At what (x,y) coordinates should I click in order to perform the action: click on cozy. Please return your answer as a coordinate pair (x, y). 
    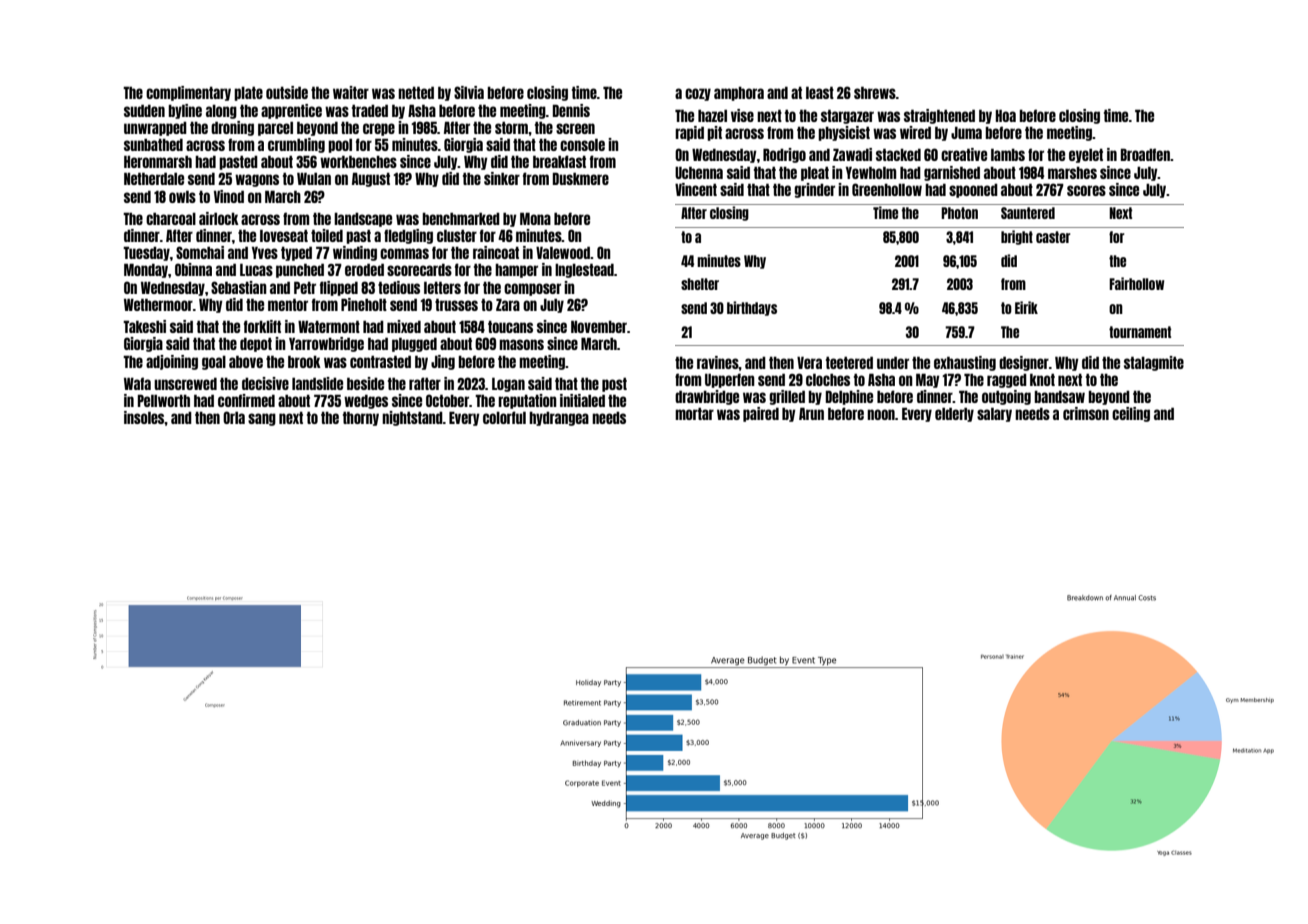
    Looking at the image, I should click on (698, 94).
